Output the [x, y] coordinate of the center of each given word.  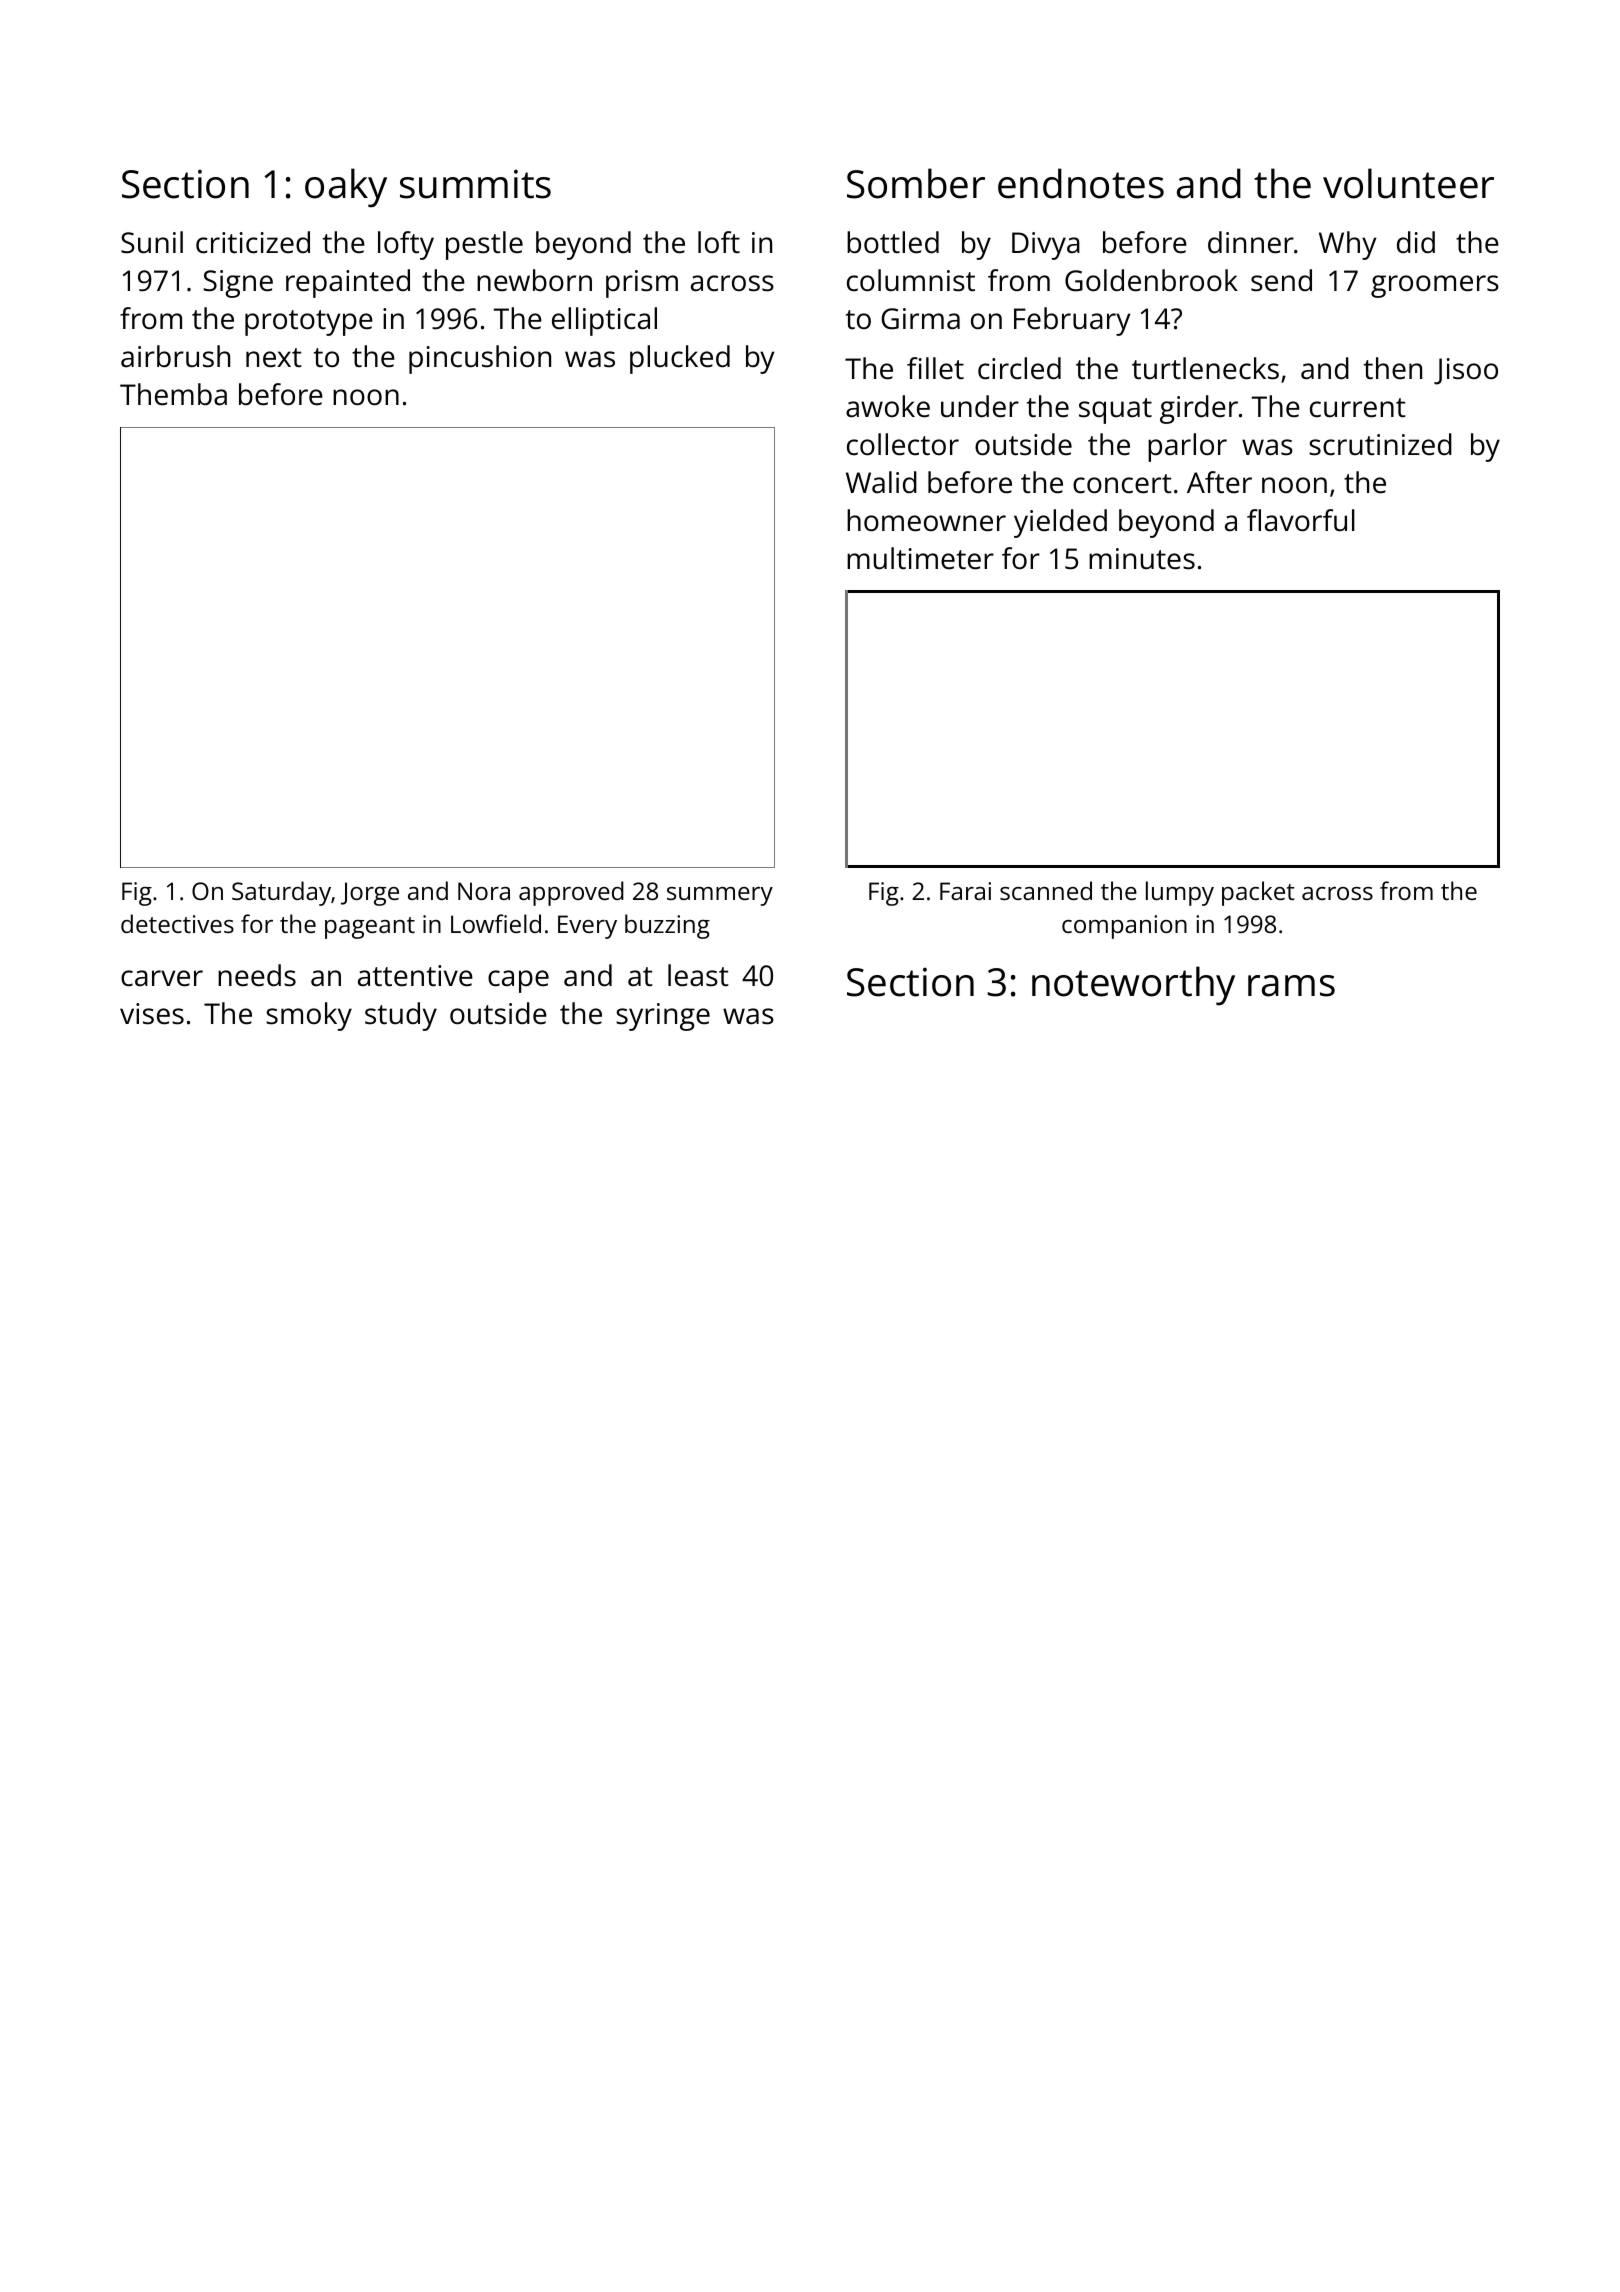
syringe [663, 1017]
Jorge [370, 894]
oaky [346, 188]
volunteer [1408, 183]
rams [1291, 986]
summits [475, 184]
